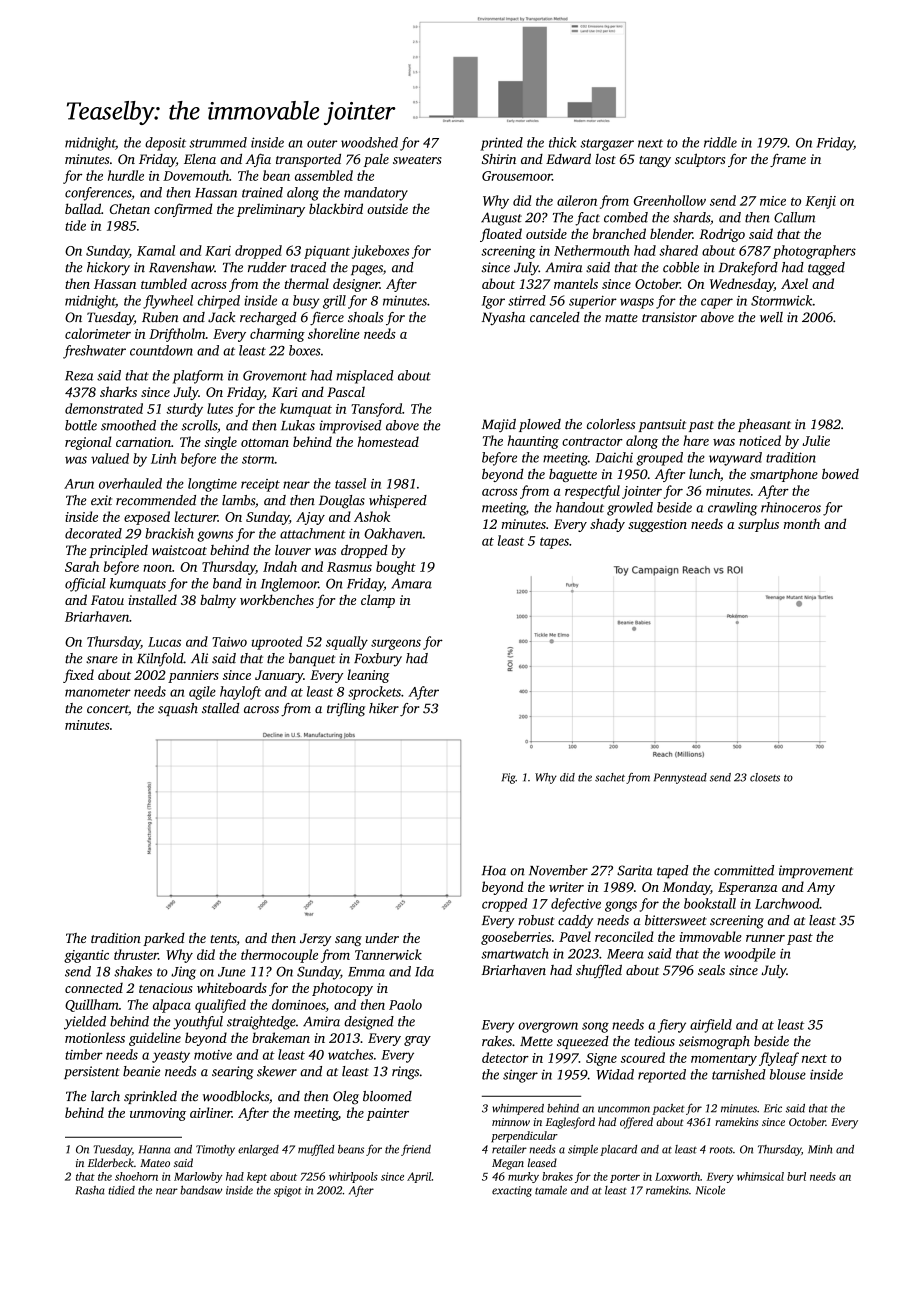 This screenshot has width=924, height=1308. I want to click on Kamal, so click(156, 250).
